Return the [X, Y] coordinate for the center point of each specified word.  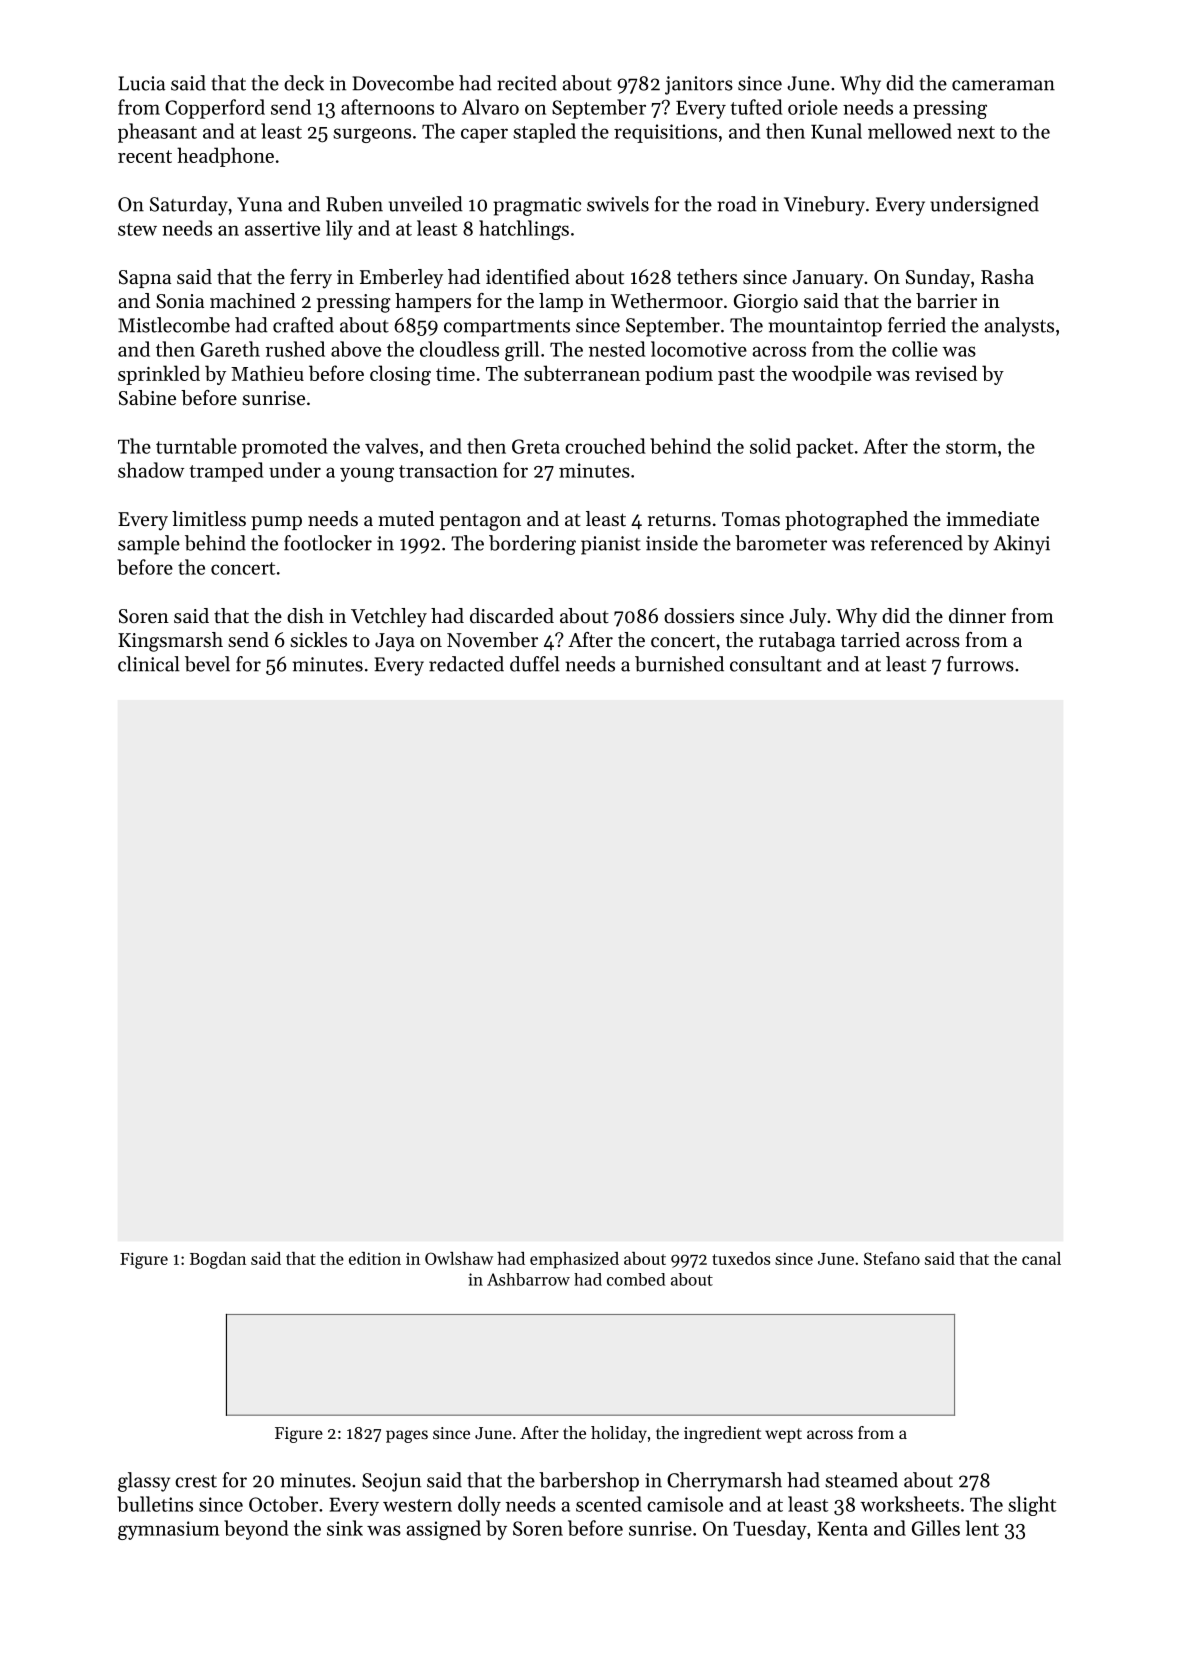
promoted [284, 448]
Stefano [892, 1258]
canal [1041, 1258]
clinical [149, 664]
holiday [619, 1434]
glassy [144, 1482]
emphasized [574, 1260]
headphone [225, 157]
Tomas [751, 519]
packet [824, 448]
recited [527, 83]
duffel [535, 664]
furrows [980, 664]
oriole [813, 107]
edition [375, 1258]
